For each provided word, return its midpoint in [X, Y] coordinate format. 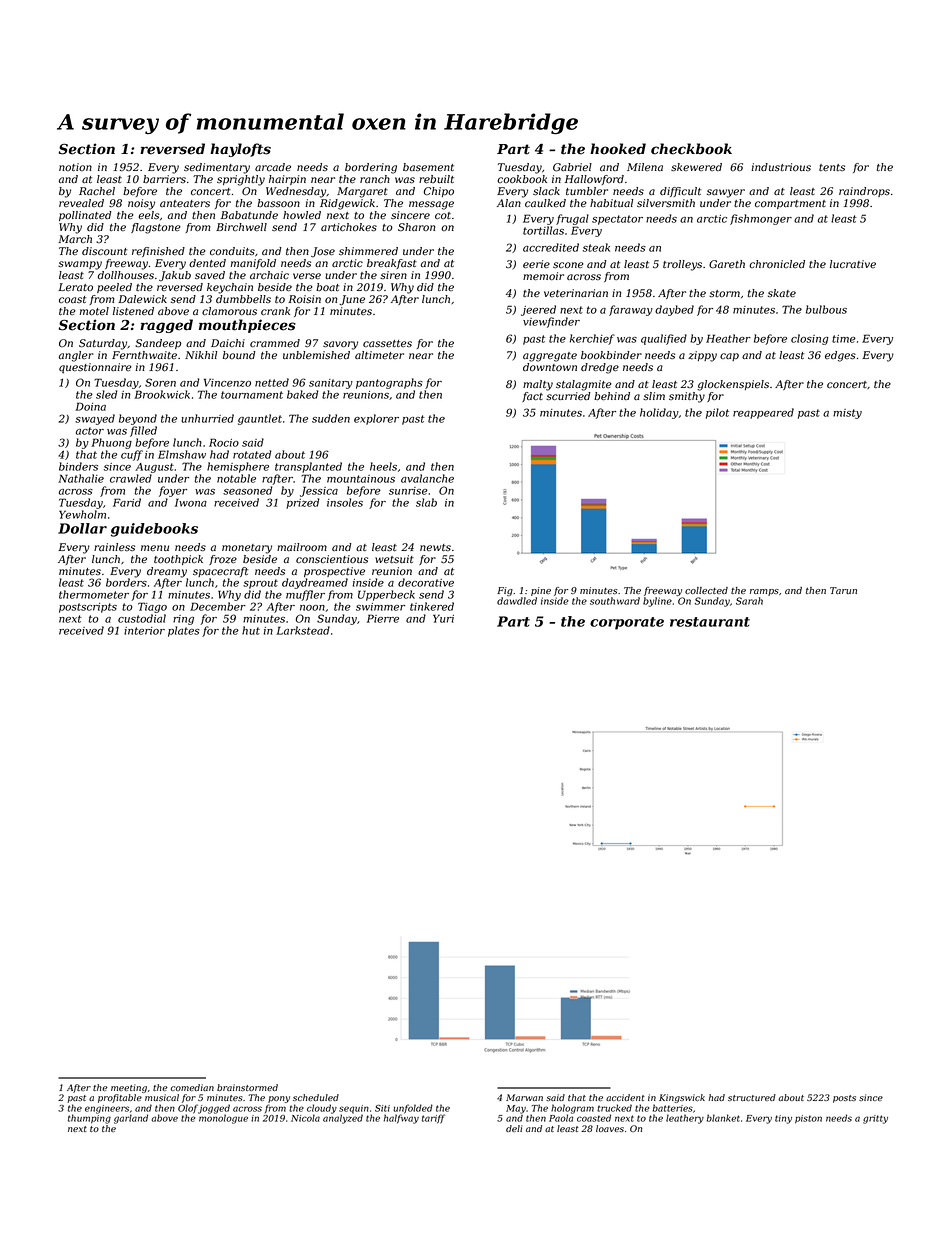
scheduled [316, 1097]
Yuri [443, 618]
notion [75, 167]
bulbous [826, 309]
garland [131, 1119]
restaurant [710, 622]
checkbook [691, 149]
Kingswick [682, 1098]
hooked [618, 149]
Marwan [524, 1097]
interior [144, 631]
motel [94, 311]
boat [327, 287]
